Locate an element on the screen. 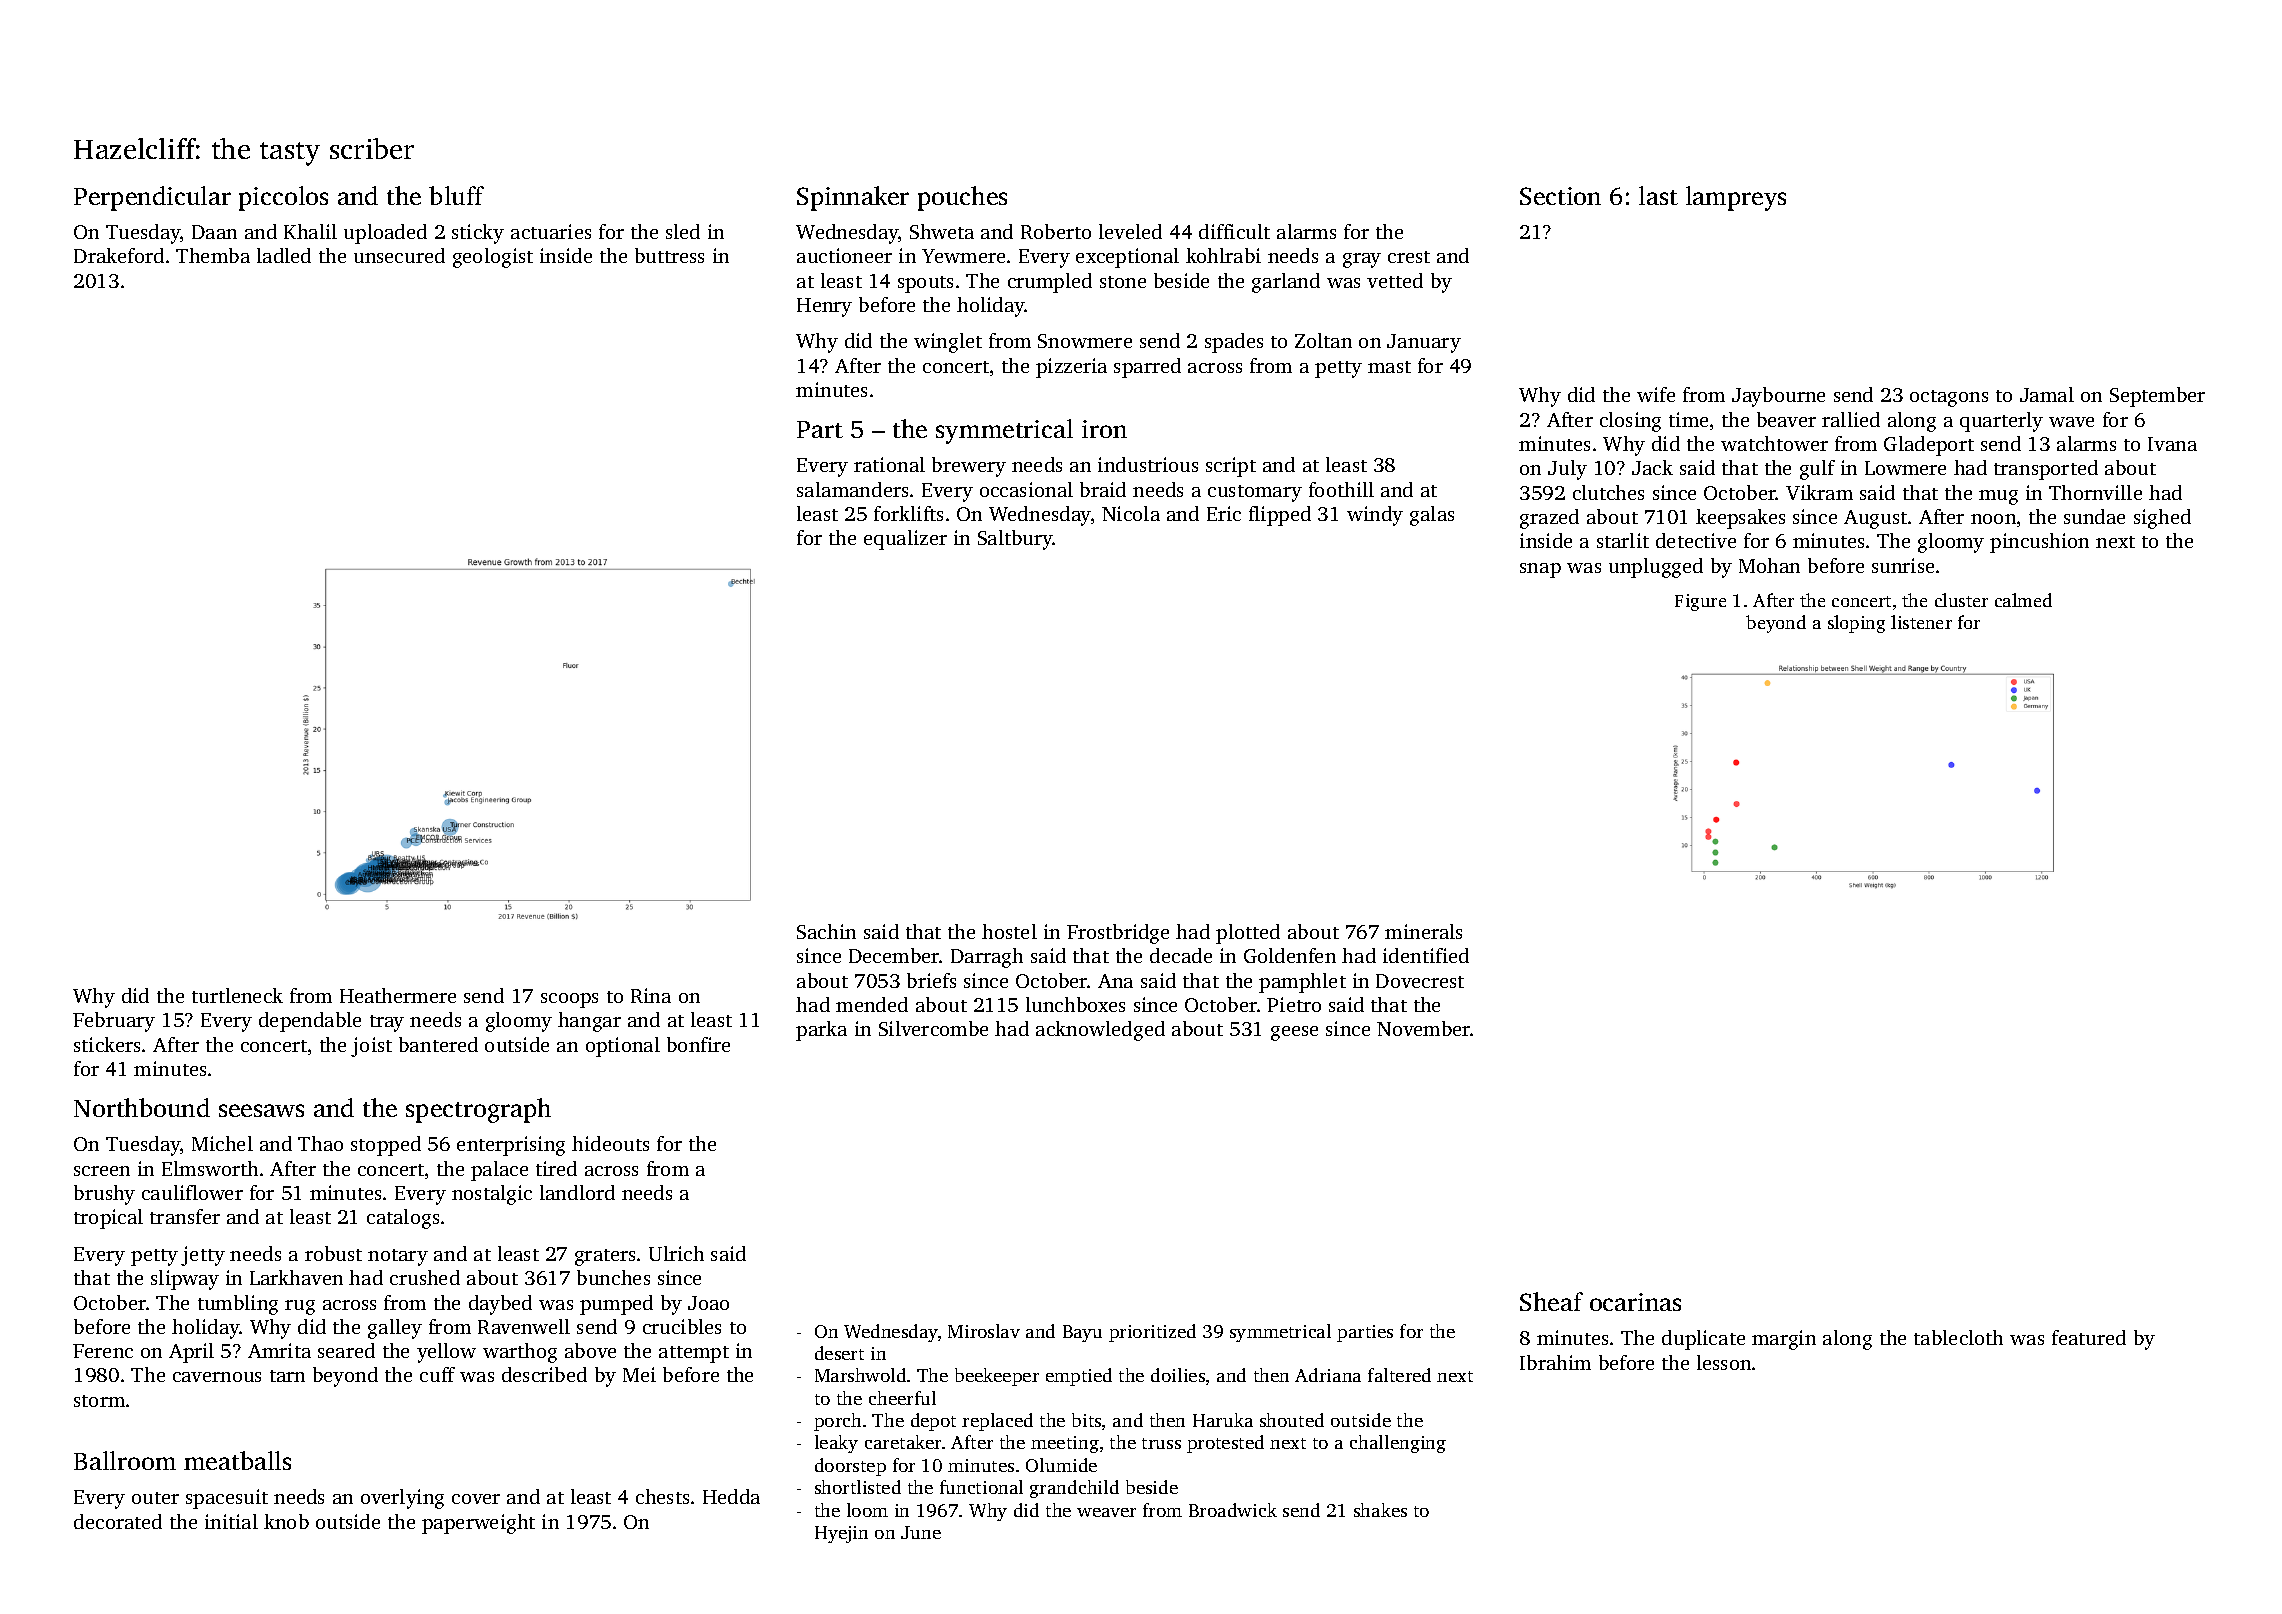 Image resolution: width=2282 pixels, height=1614 pixels. tablecloth is located at coordinates (1958, 1337).
